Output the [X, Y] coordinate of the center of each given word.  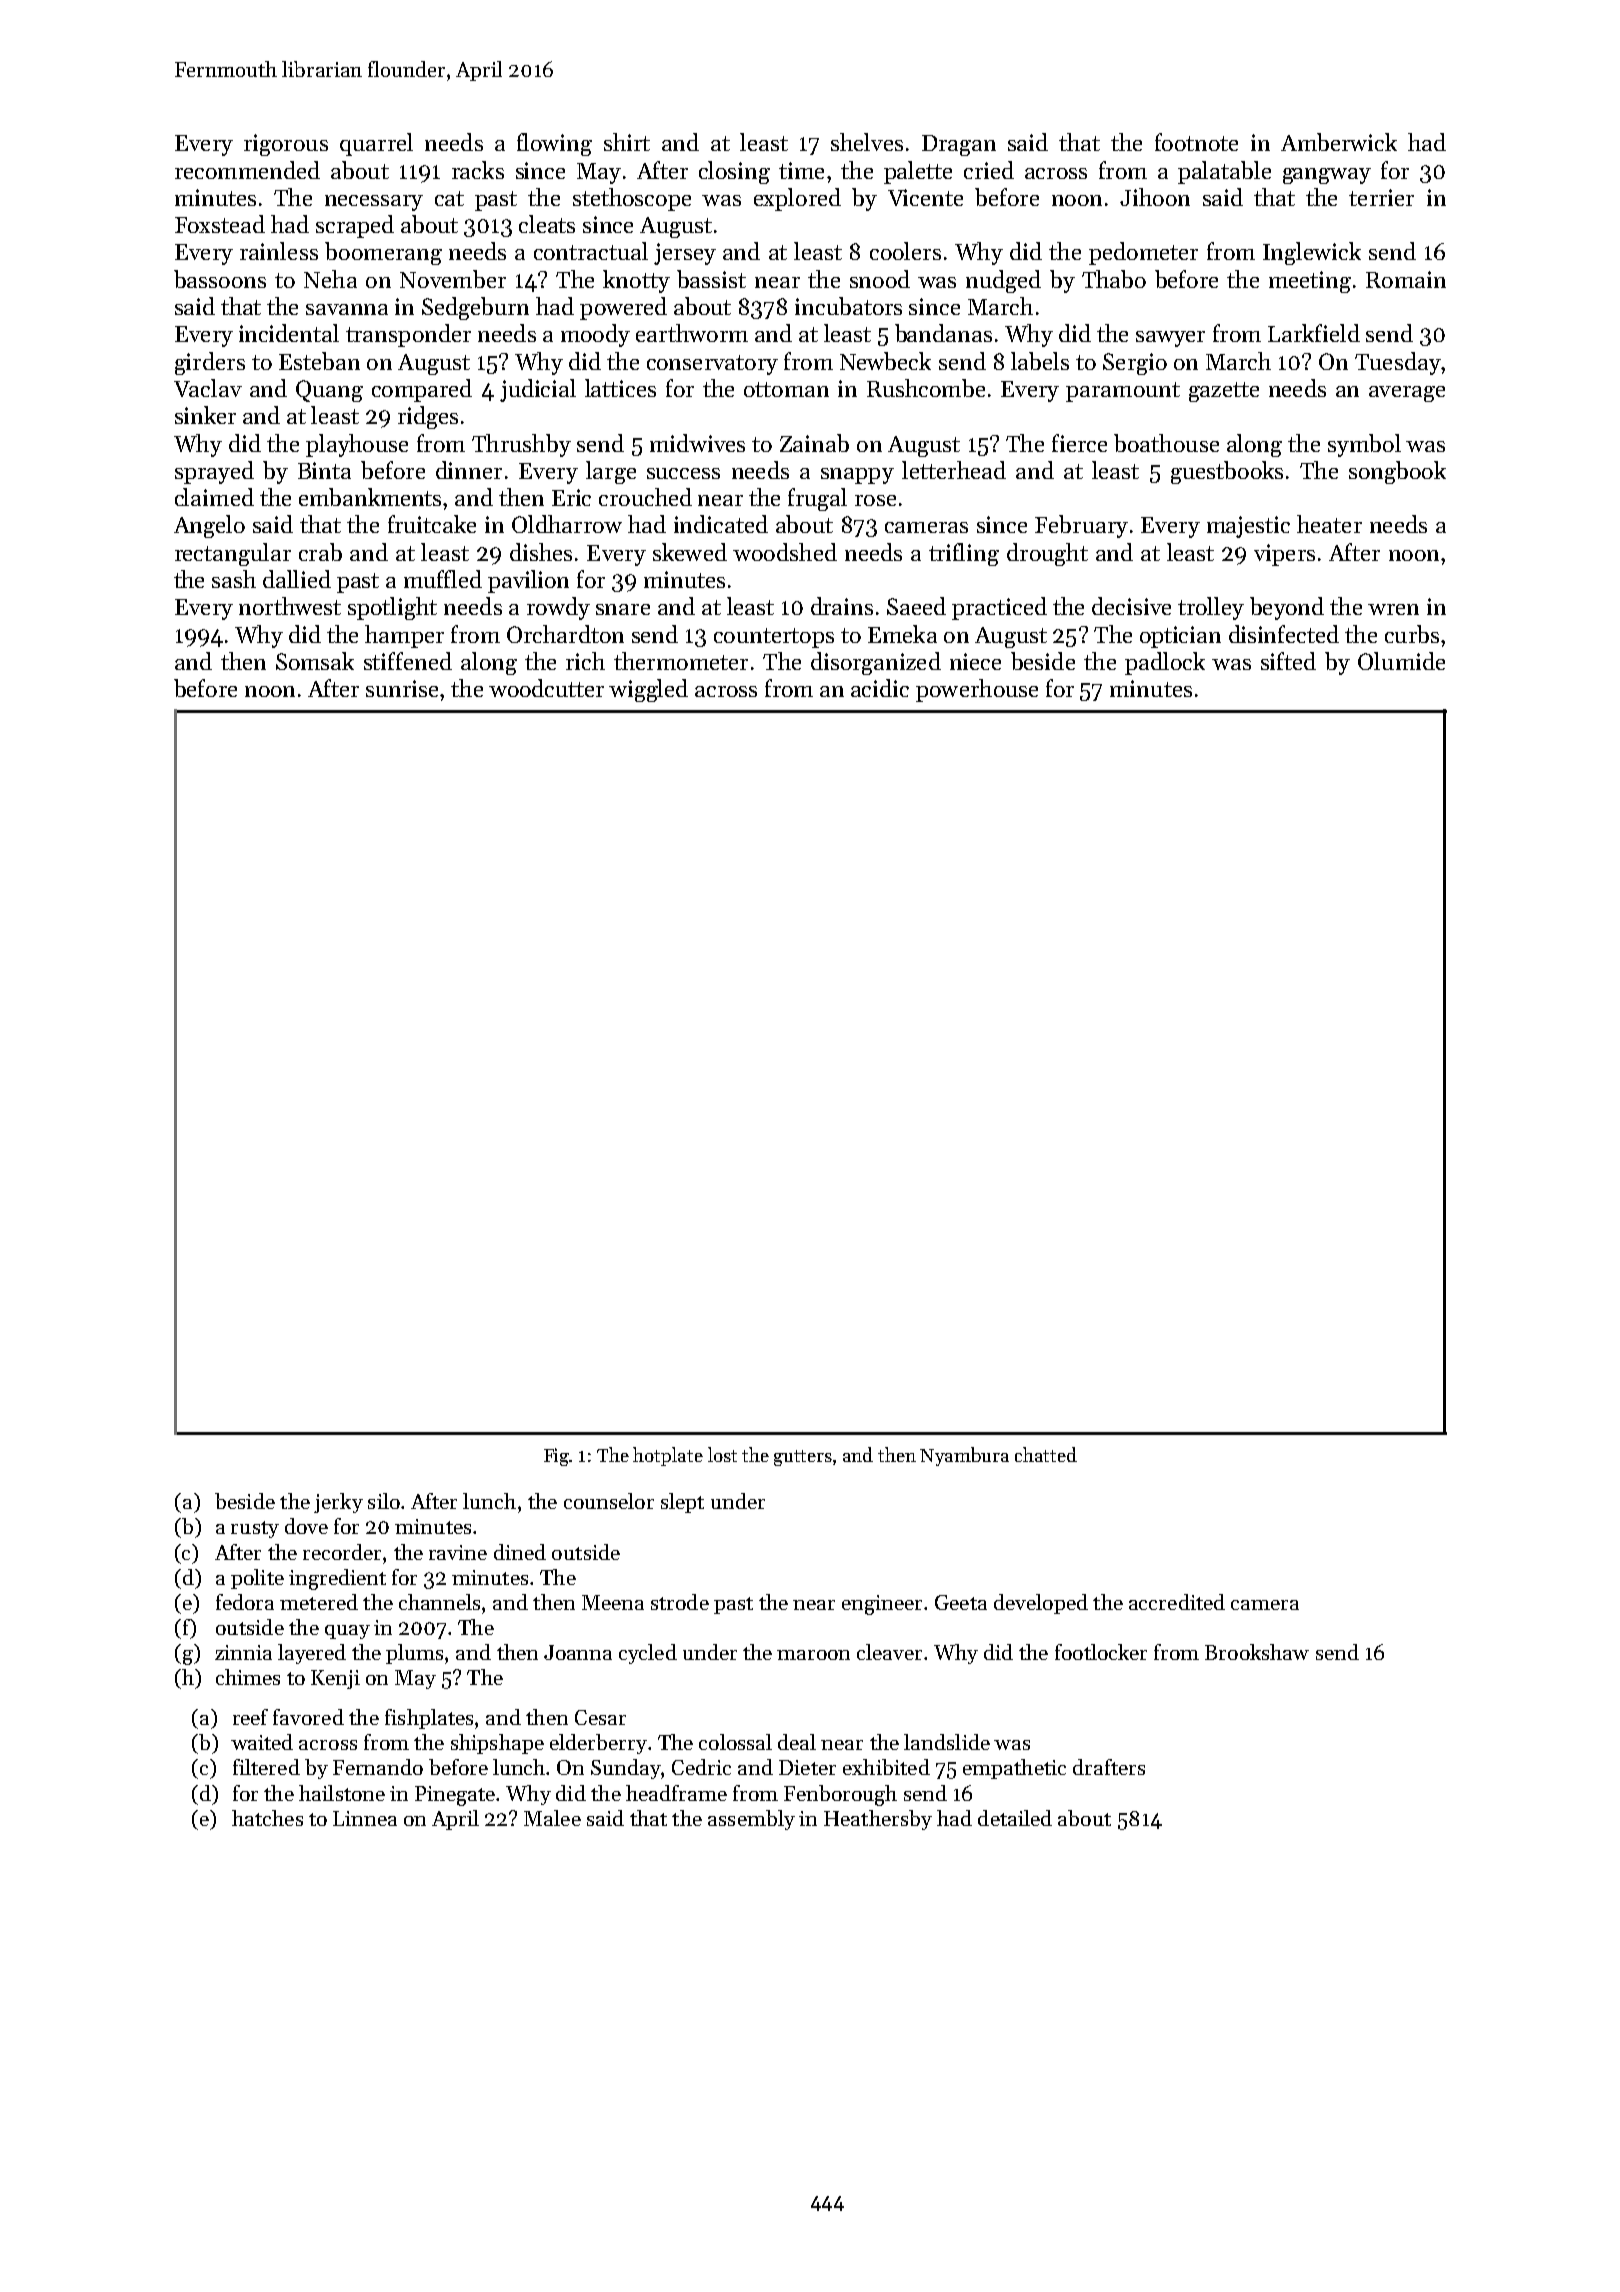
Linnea [365, 1818]
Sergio [1135, 364]
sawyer [1170, 339]
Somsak [315, 661]
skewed [690, 552]
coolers [905, 251]
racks [478, 170]
